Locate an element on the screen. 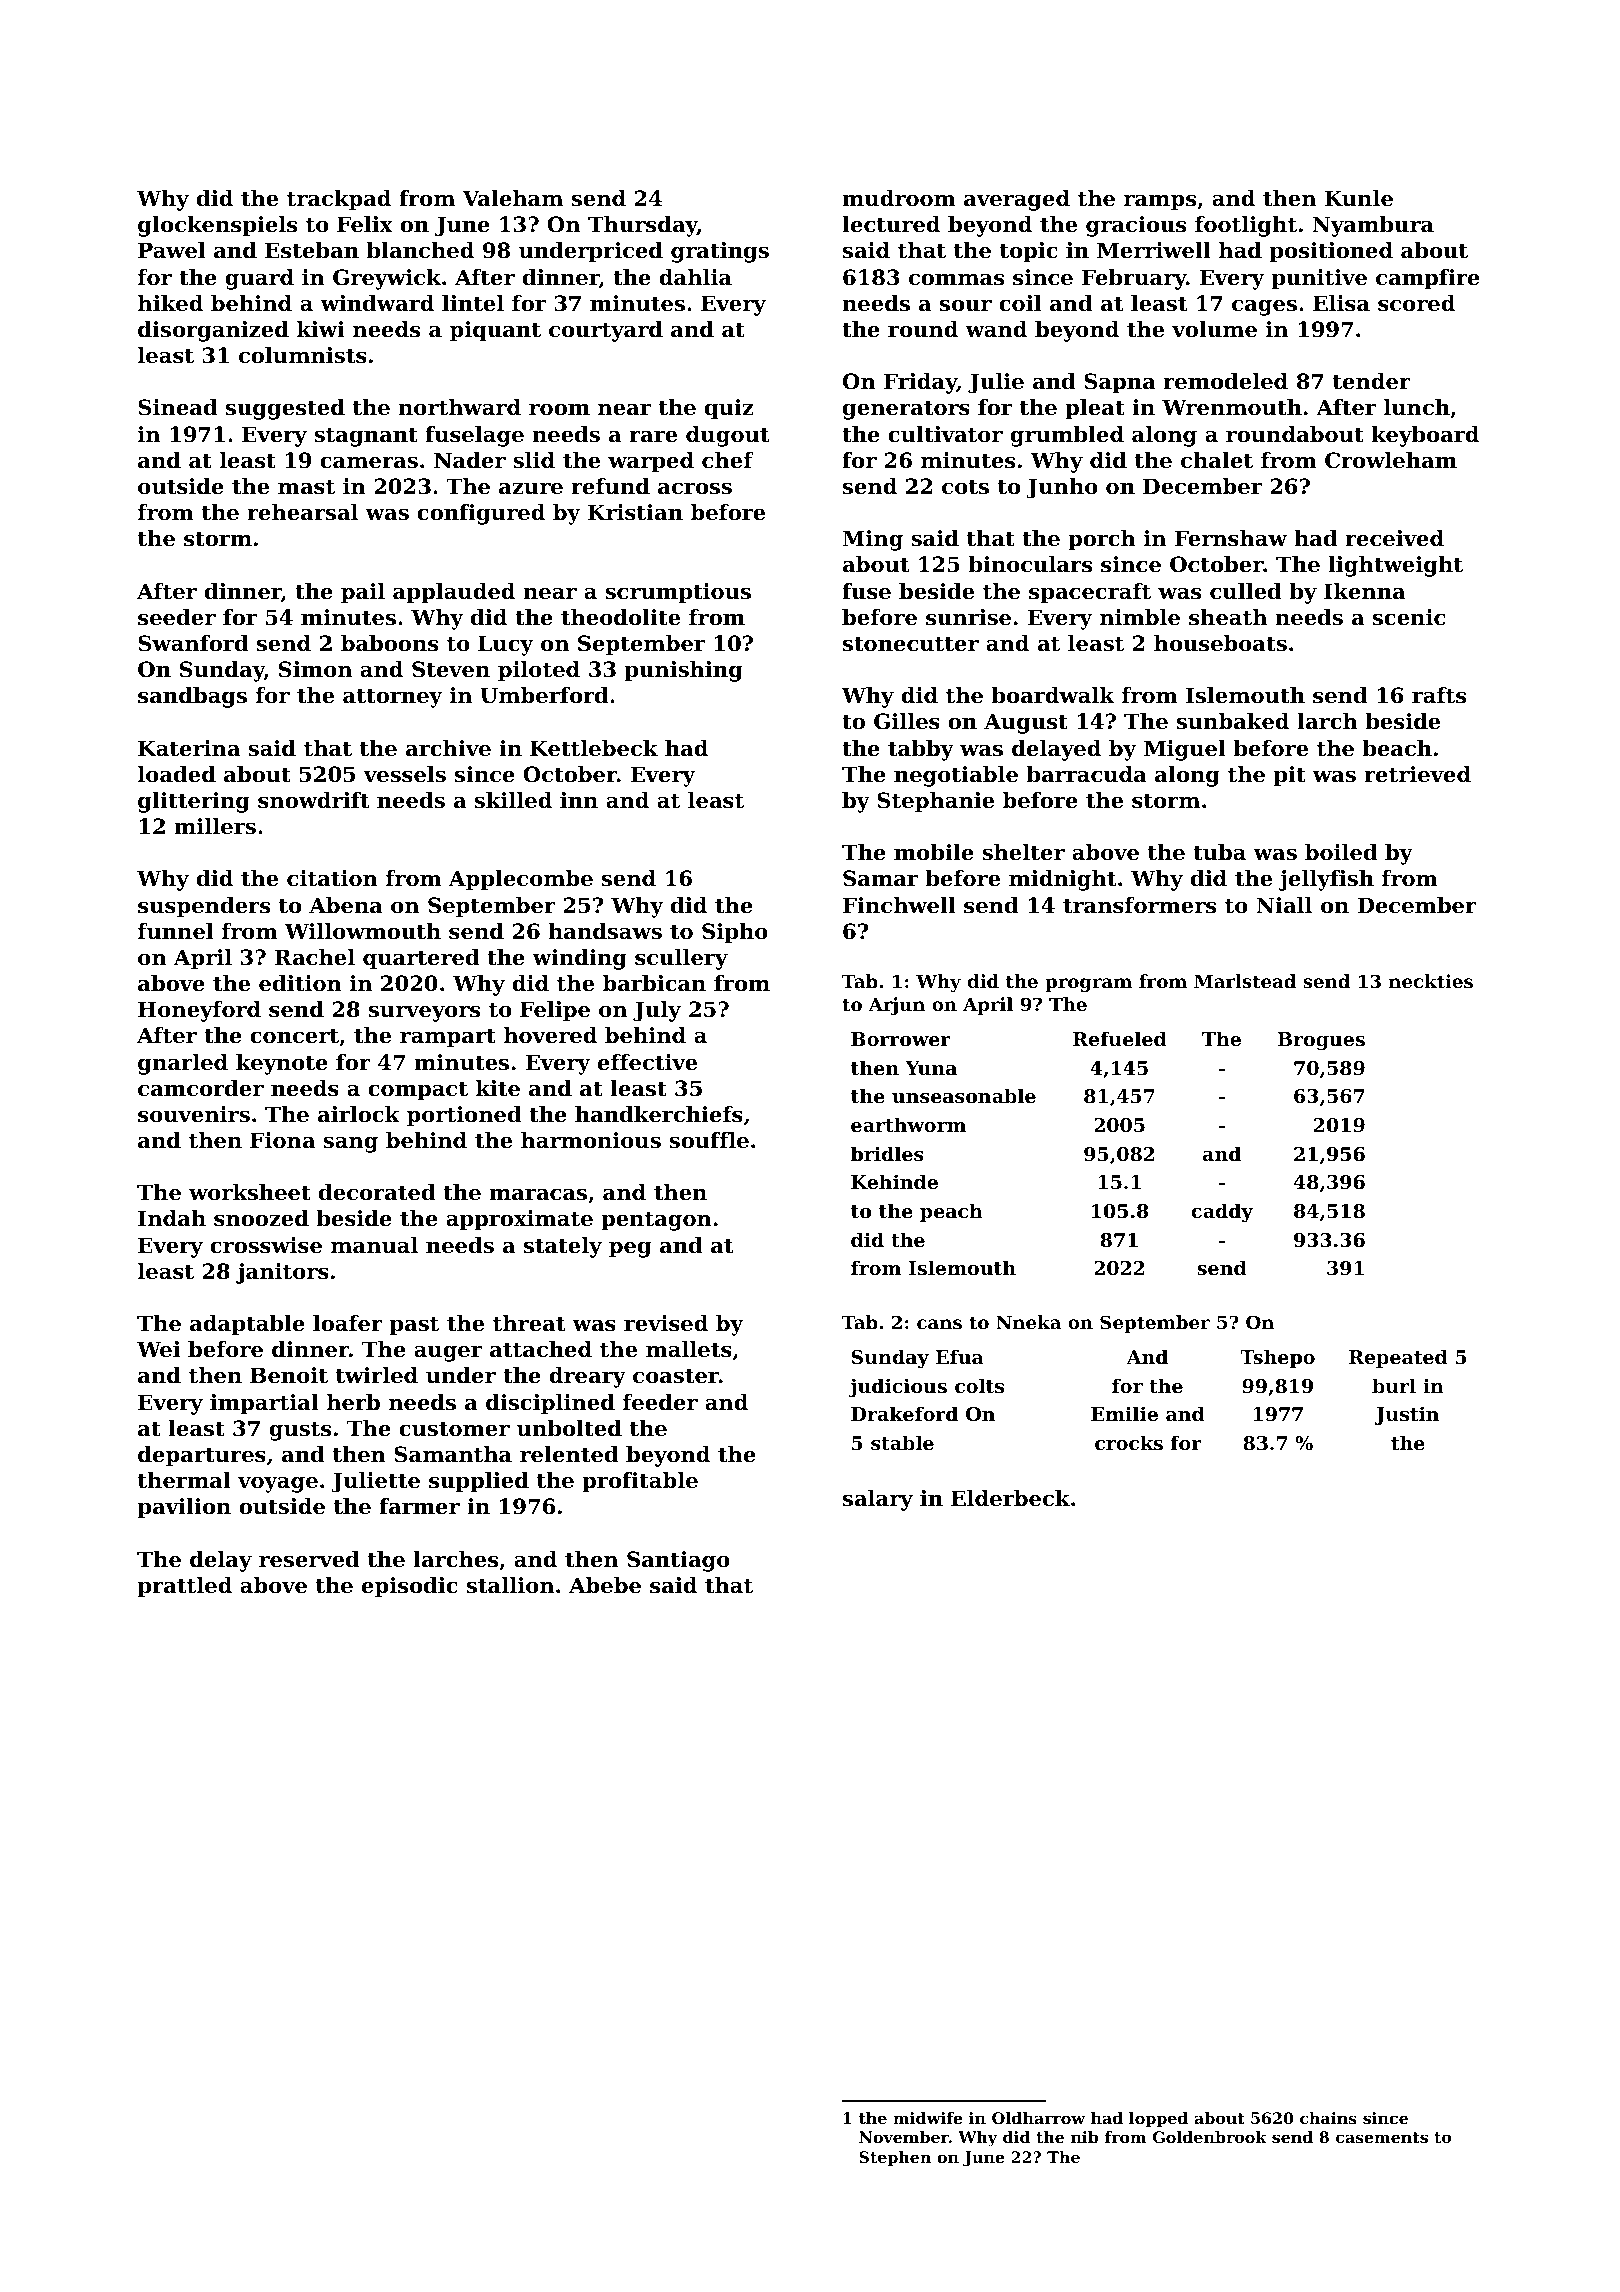  ramps is located at coordinates (1160, 203).
